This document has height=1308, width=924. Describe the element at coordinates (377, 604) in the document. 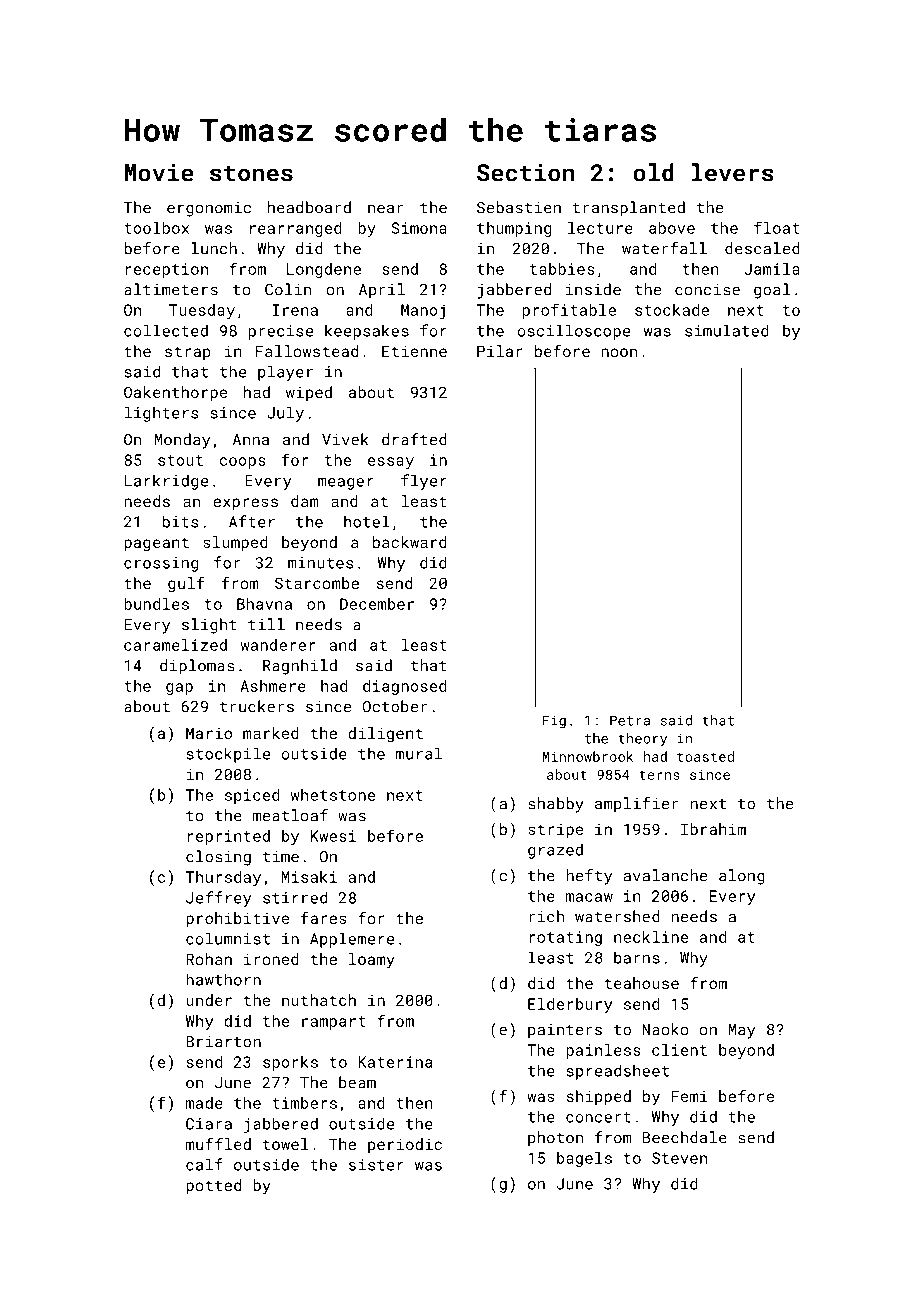

I see `December` at that location.
